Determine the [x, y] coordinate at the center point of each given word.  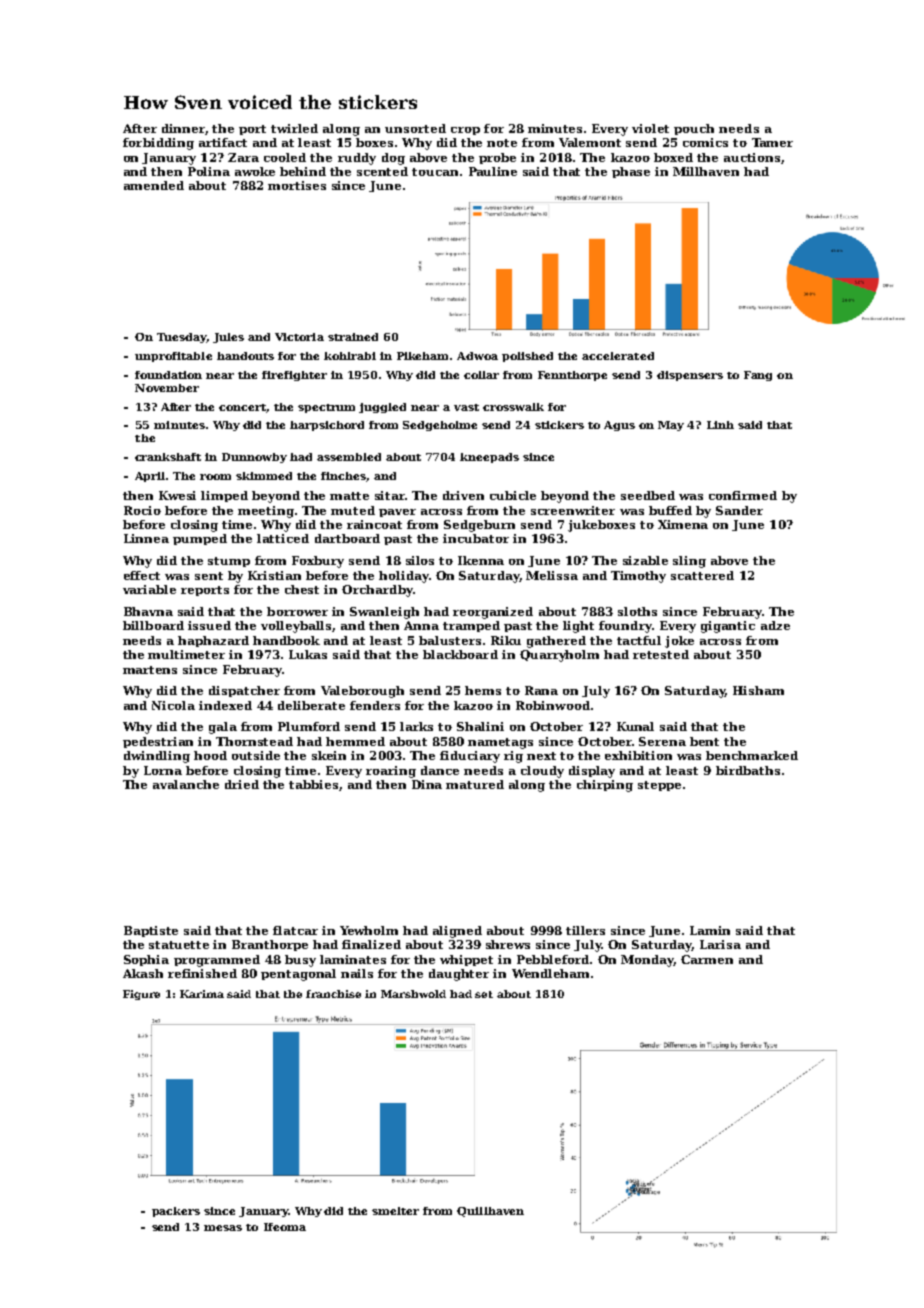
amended [154, 185]
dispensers [690, 376]
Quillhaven [490, 1212]
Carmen [707, 959]
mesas [223, 1228]
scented [382, 171]
